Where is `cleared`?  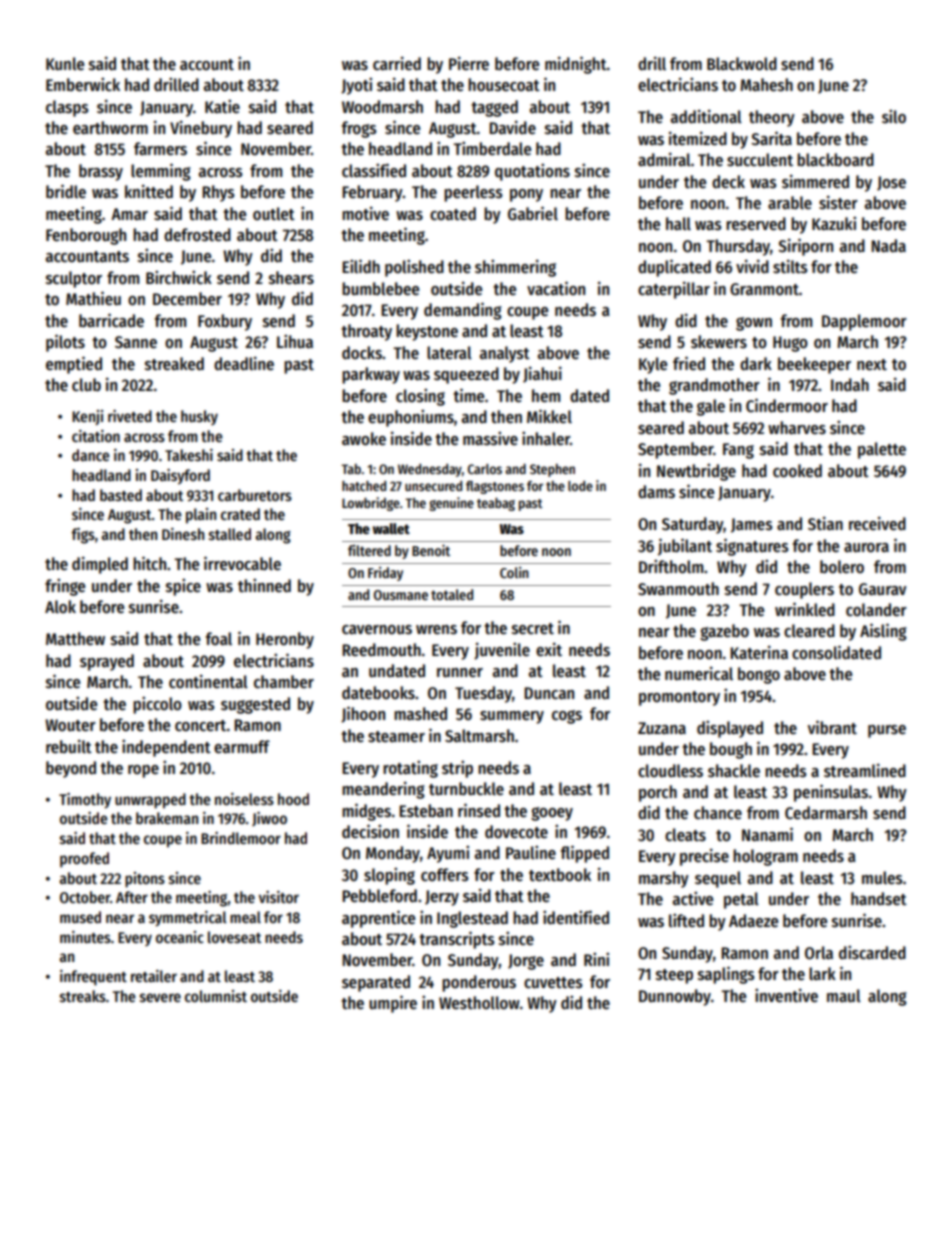
cleared is located at coordinates (809, 631).
